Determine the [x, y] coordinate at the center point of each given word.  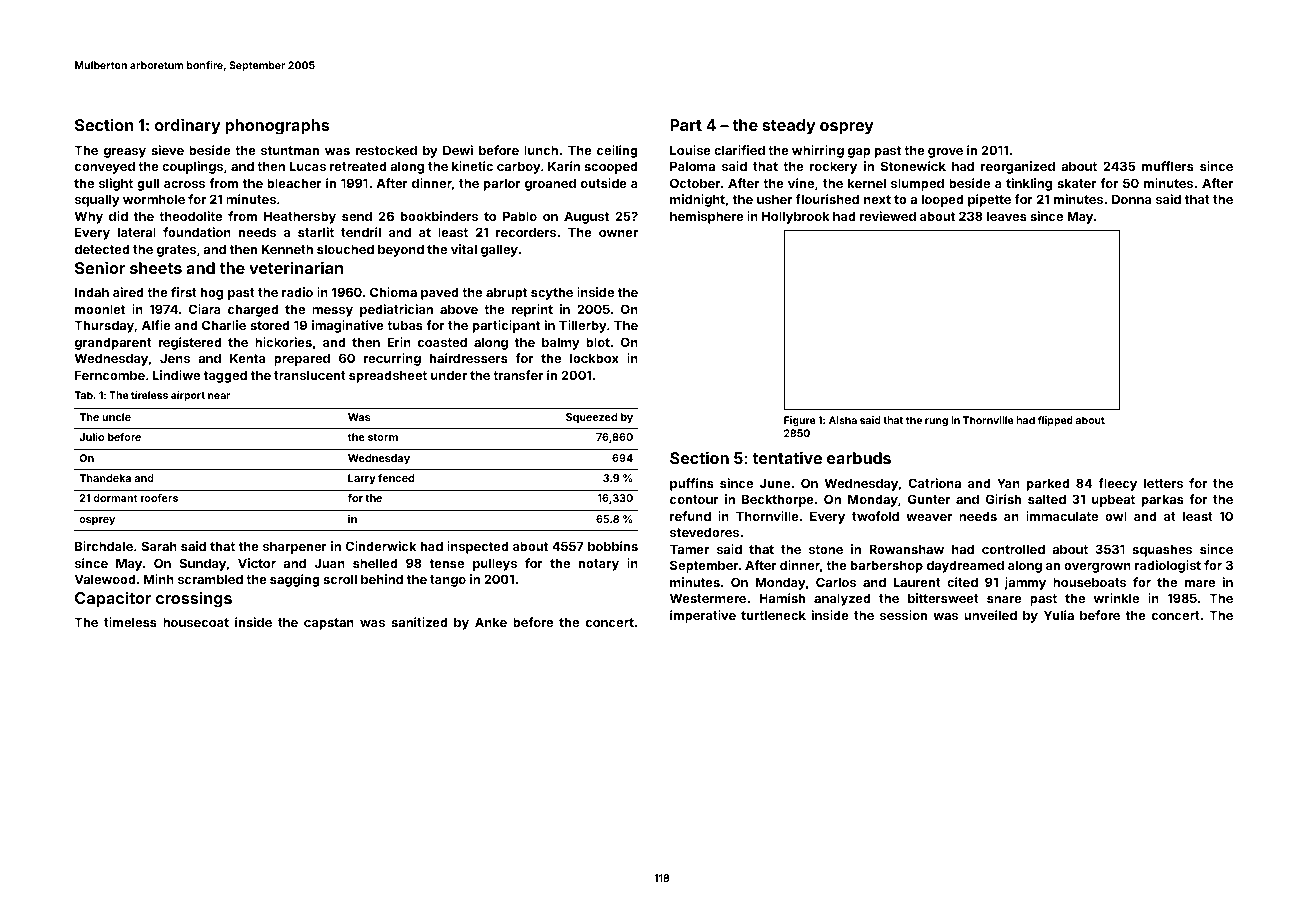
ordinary [188, 126]
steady [789, 127]
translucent [310, 375]
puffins [692, 484]
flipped [1055, 421]
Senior [100, 267]
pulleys [495, 564]
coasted [442, 342]
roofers [159, 498]
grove [945, 153]
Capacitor [113, 599]
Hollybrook [796, 217]
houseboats [1089, 582]
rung [936, 422]
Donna [1131, 199]
